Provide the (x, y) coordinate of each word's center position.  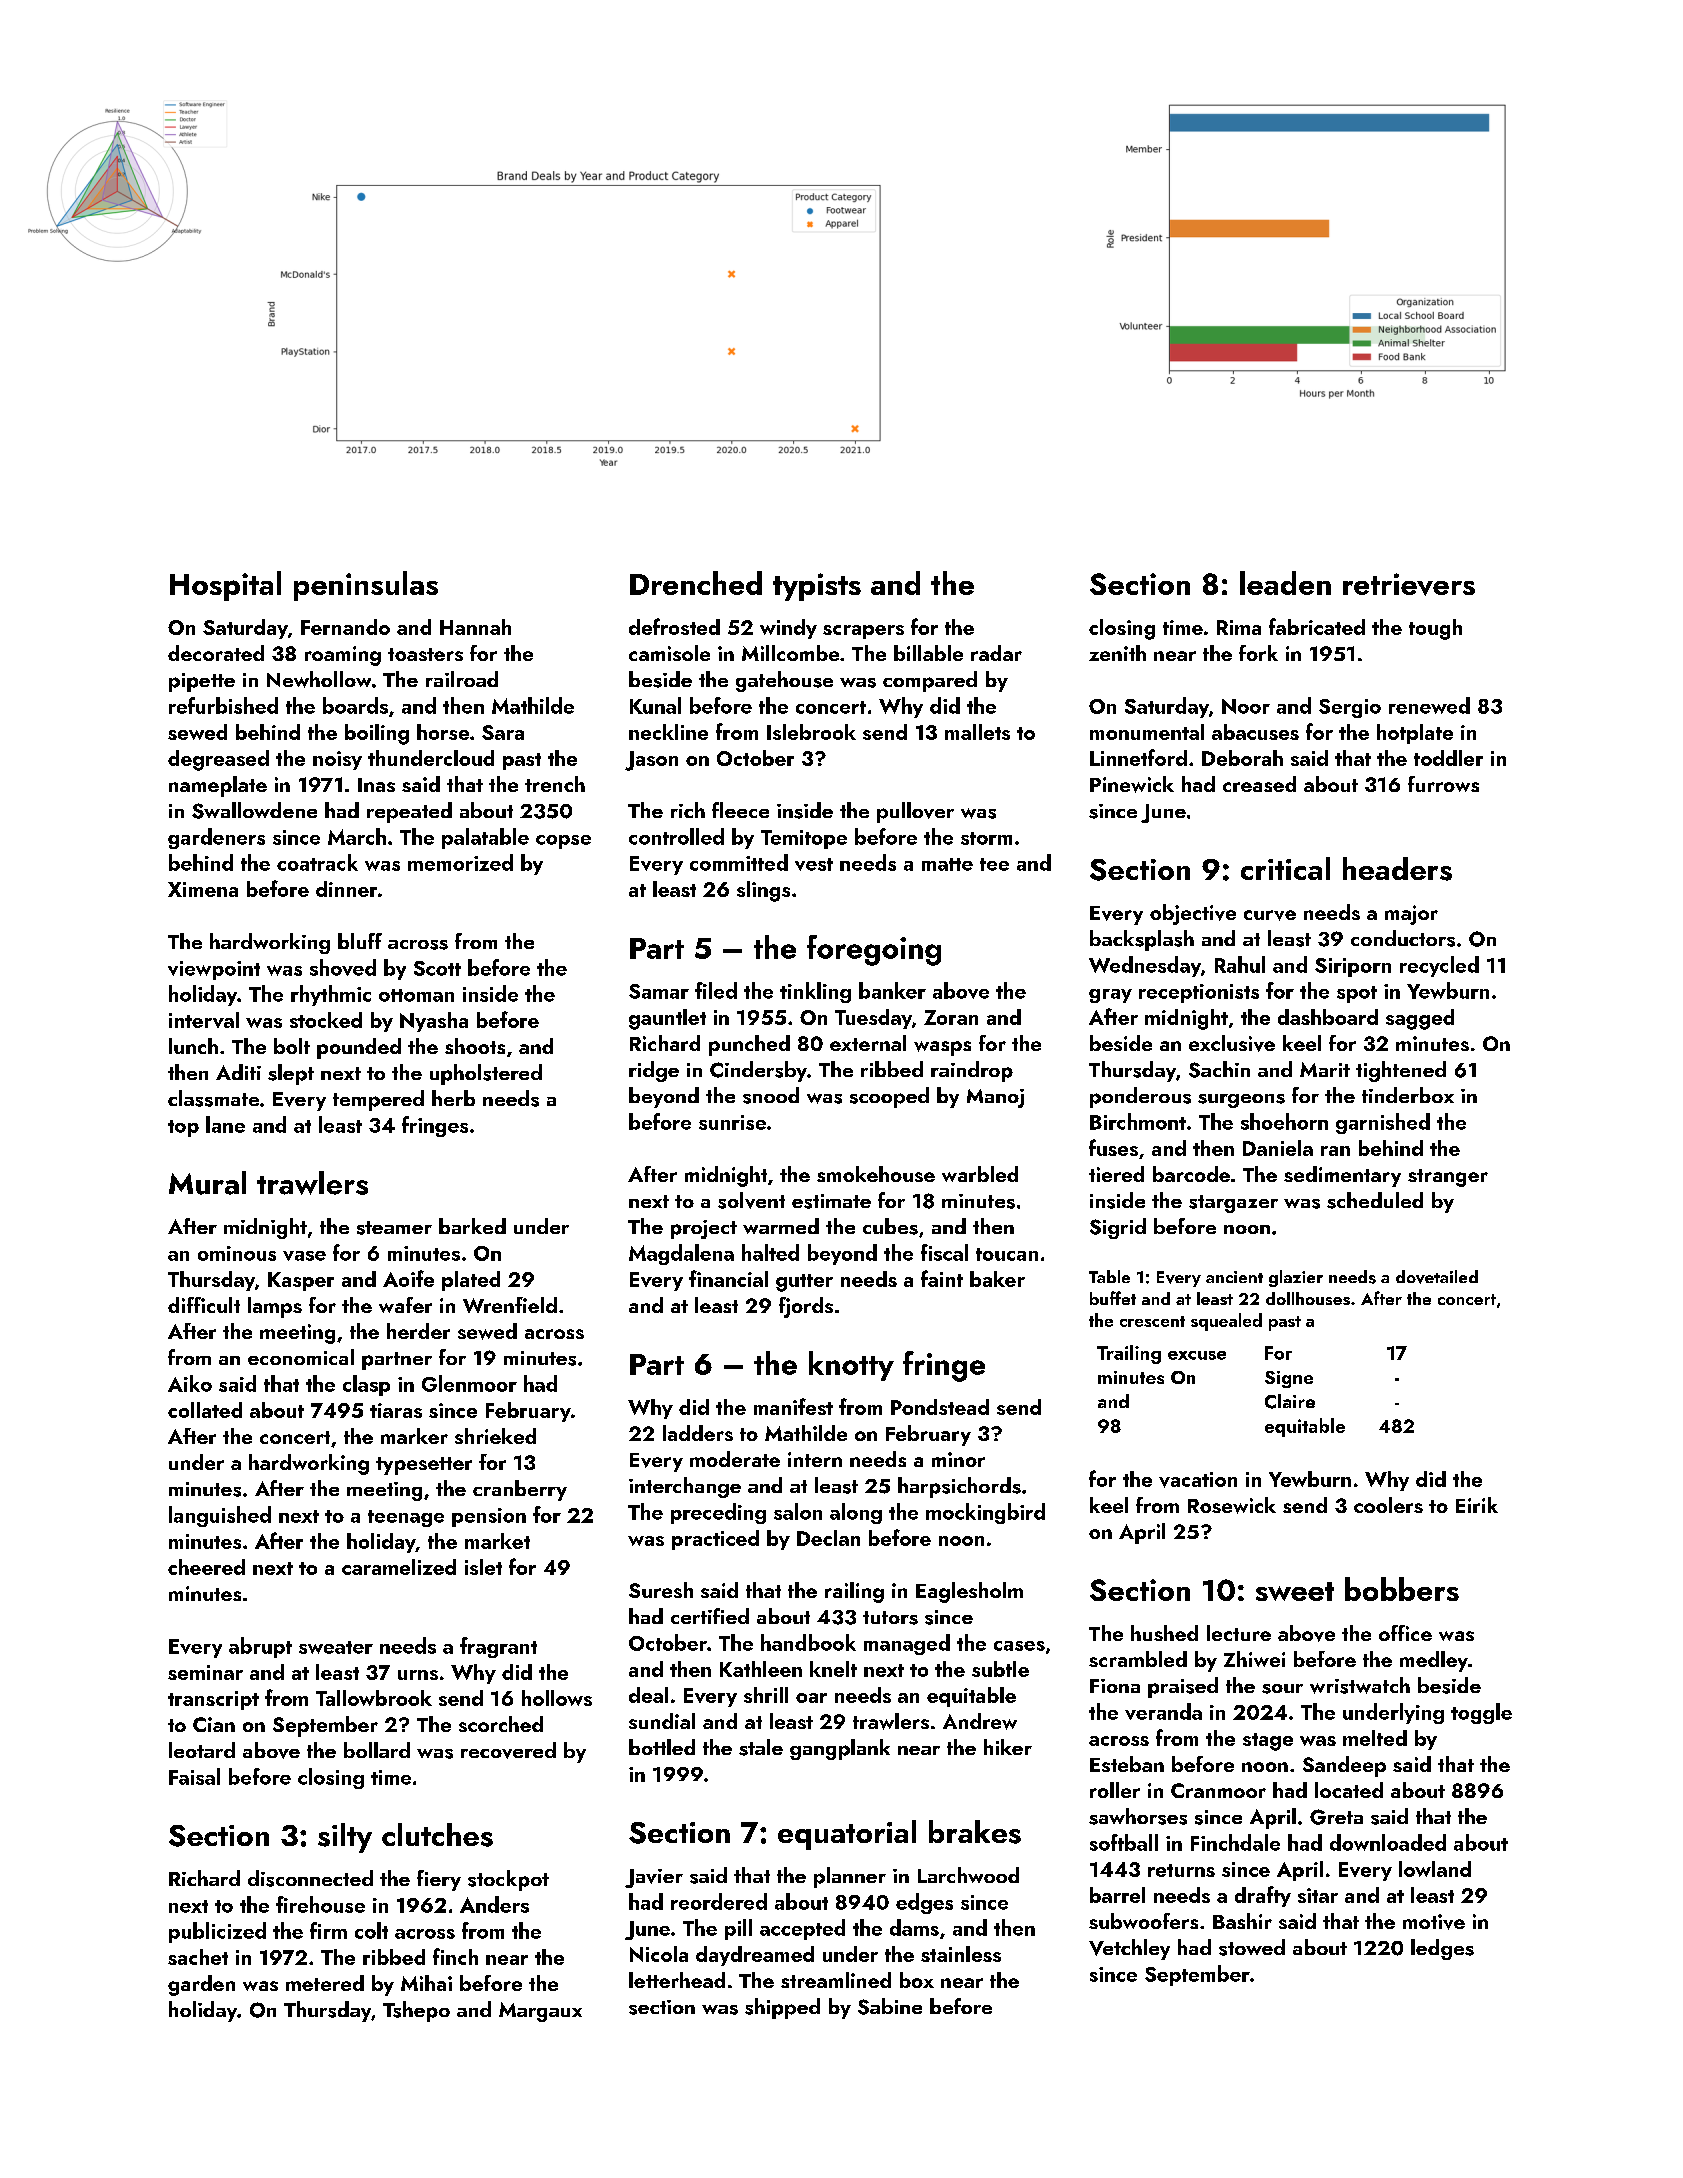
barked (472, 1226)
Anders (494, 1904)
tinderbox (1408, 1095)
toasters (425, 654)
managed (907, 1644)
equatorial (847, 1835)
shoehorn (1284, 1121)
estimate (831, 1201)
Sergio (1350, 708)
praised (1183, 1687)
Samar (659, 991)
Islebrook (811, 732)
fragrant (498, 1647)
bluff (360, 941)
